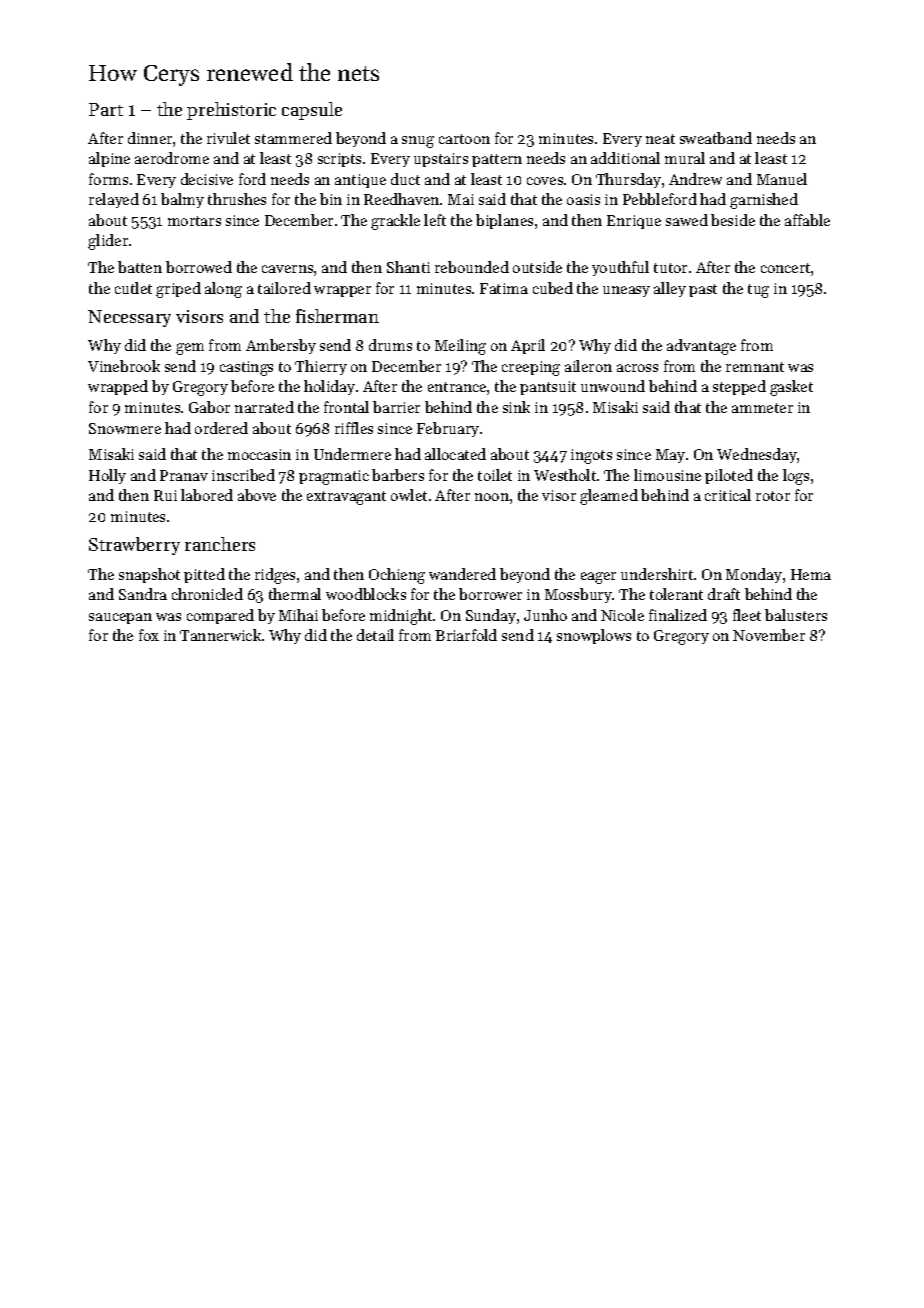 Image resolution: width=924 pixels, height=1308 pixels. I want to click on affable, so click(807, 220).
